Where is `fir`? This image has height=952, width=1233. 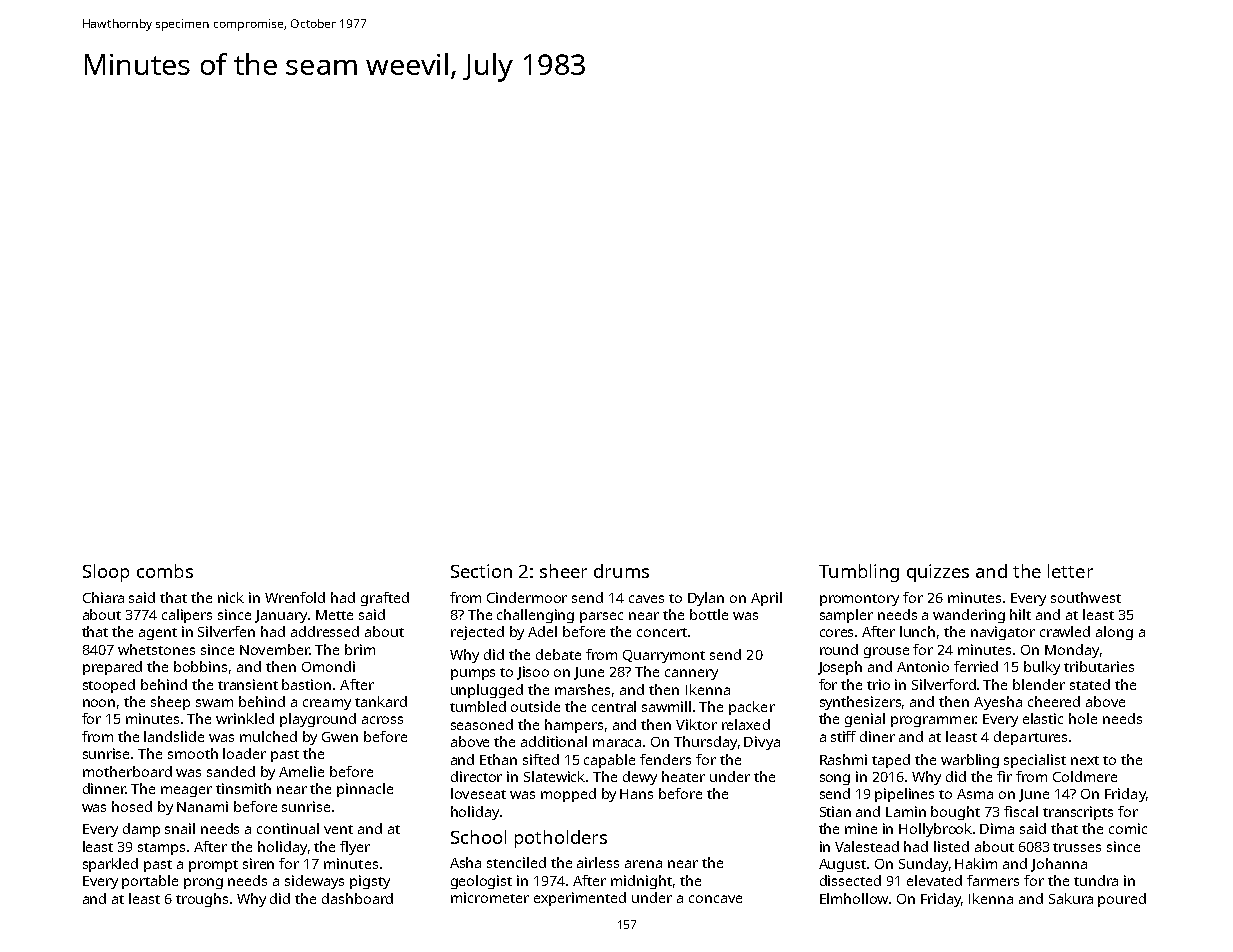
fir is located at coordinates (1004, 776).
